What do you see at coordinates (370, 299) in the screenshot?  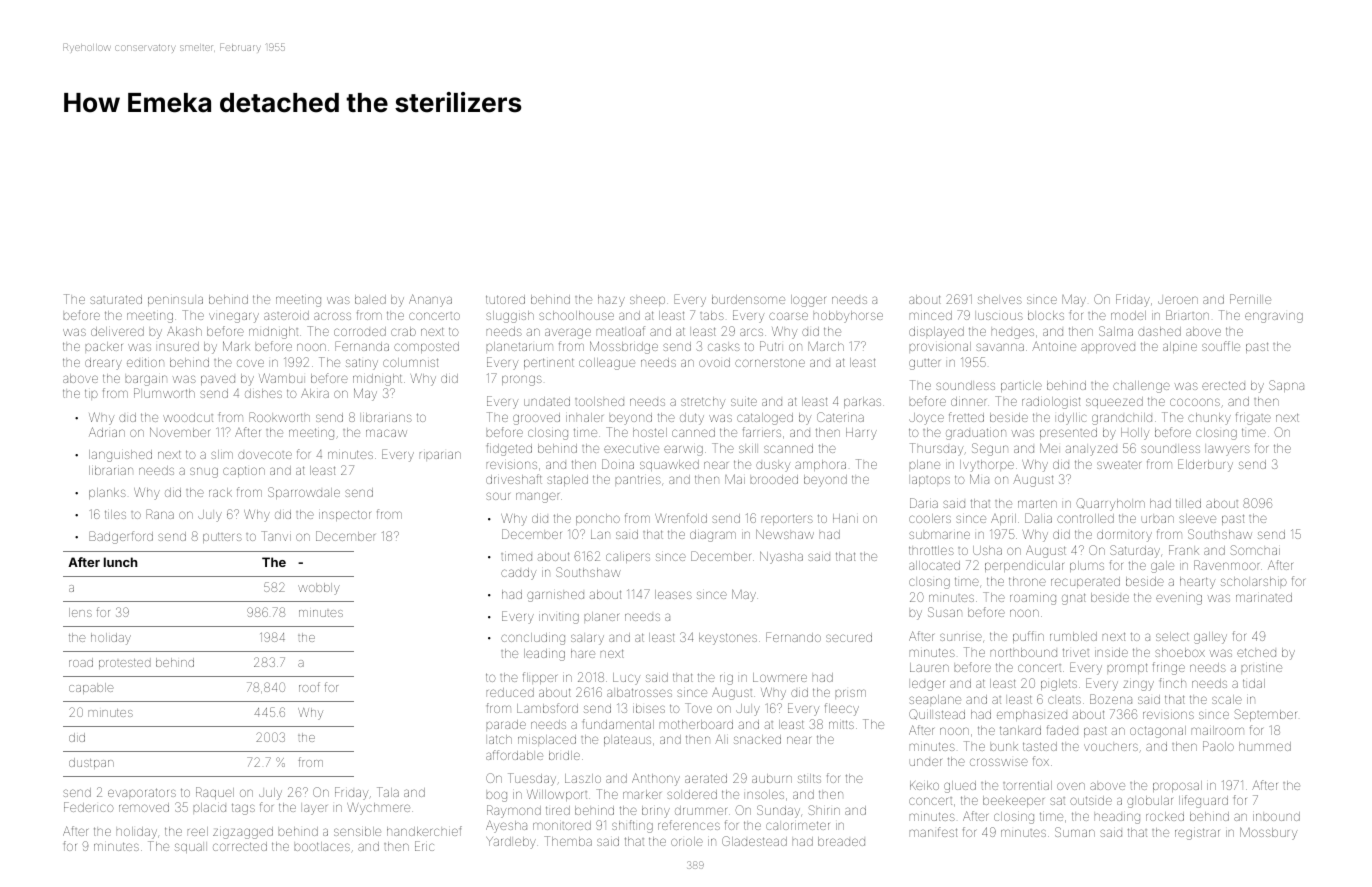 I see `baled` at bounding box center [370, 299].
